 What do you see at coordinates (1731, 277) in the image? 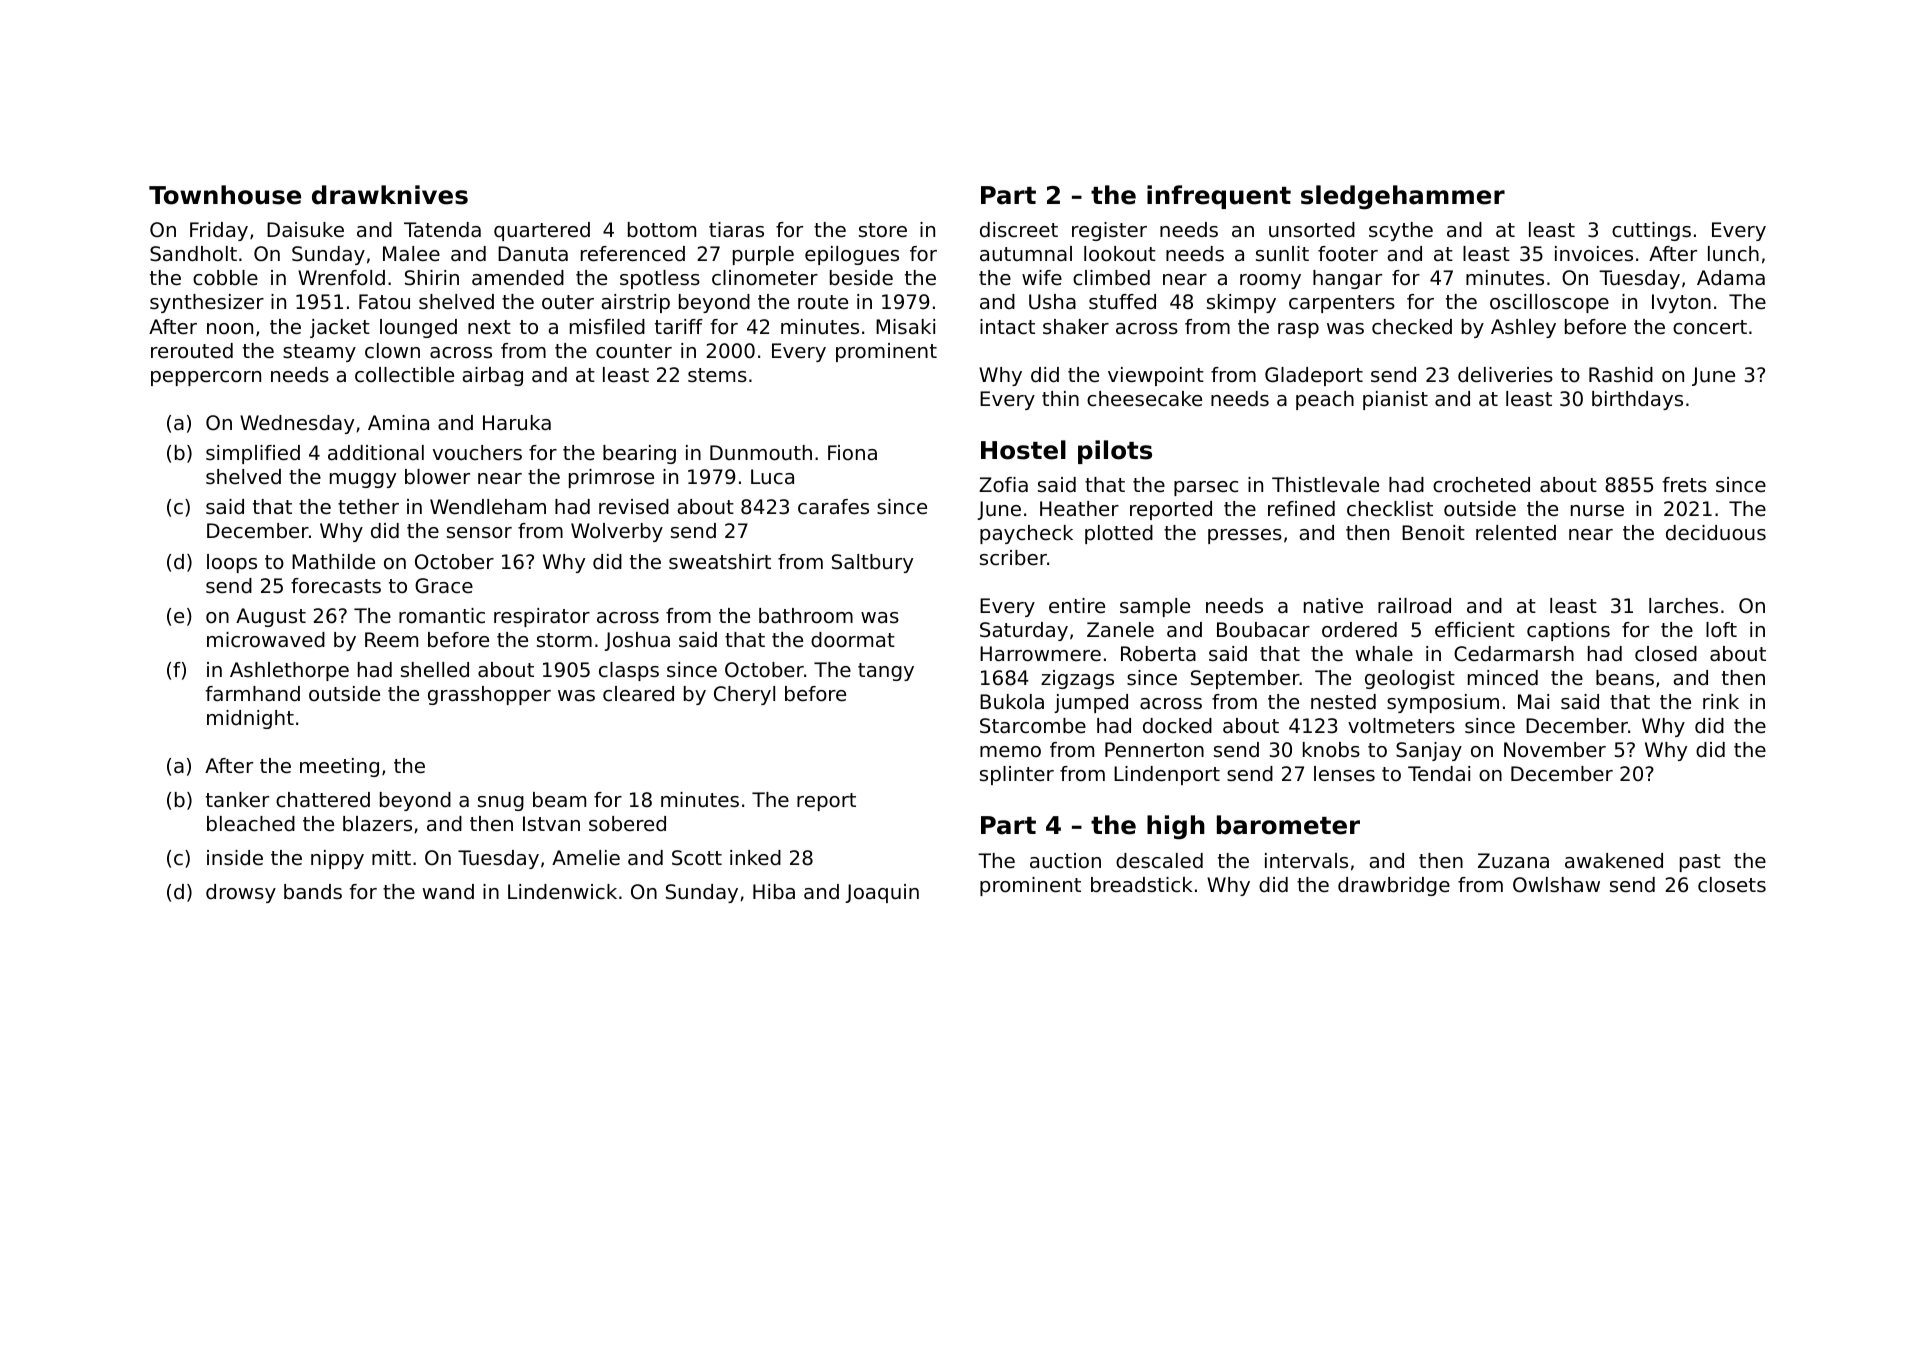
I see `Adama` at bounding box center [1731, 277].
